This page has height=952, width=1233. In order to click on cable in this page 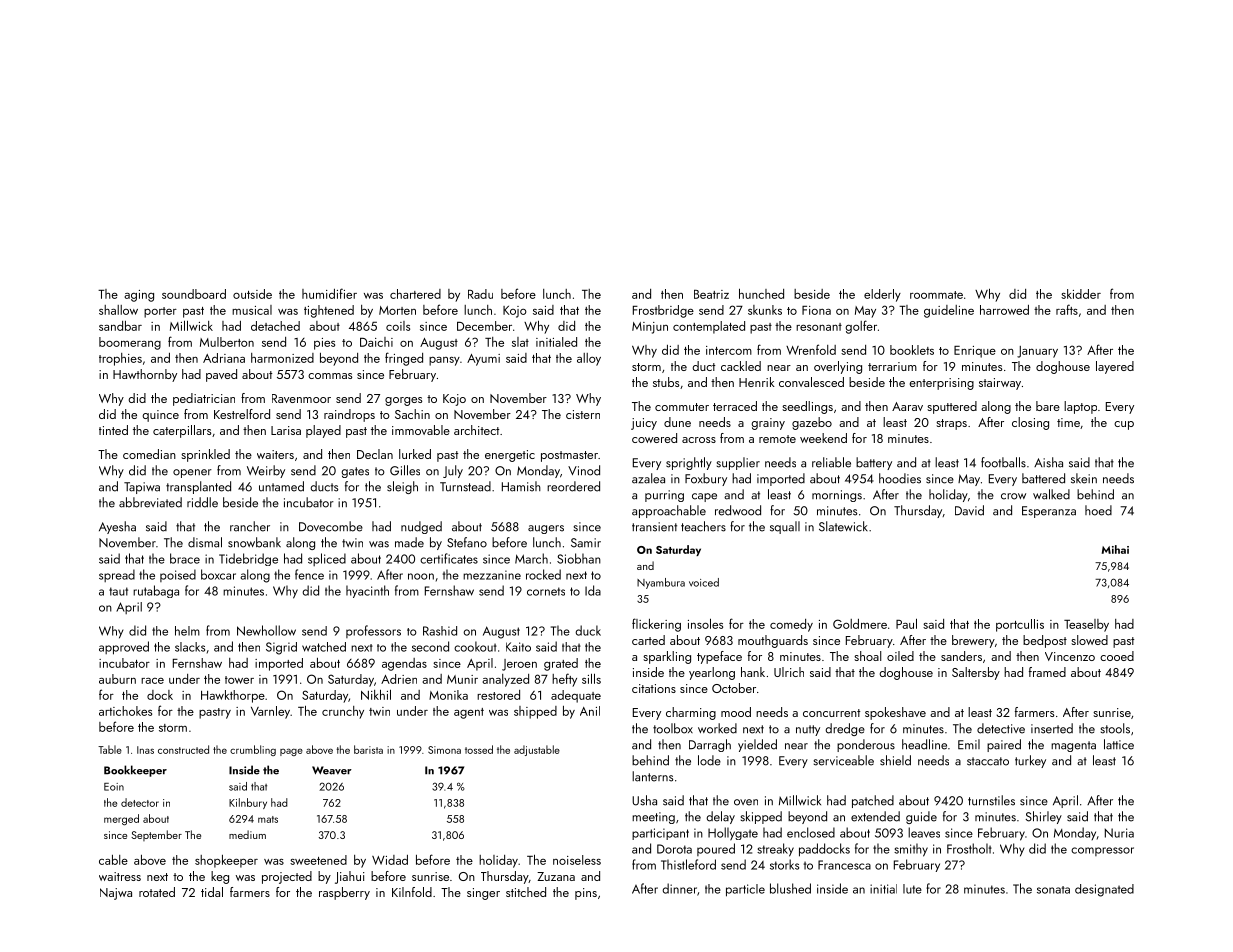, I will do `click(113, 860)`.
